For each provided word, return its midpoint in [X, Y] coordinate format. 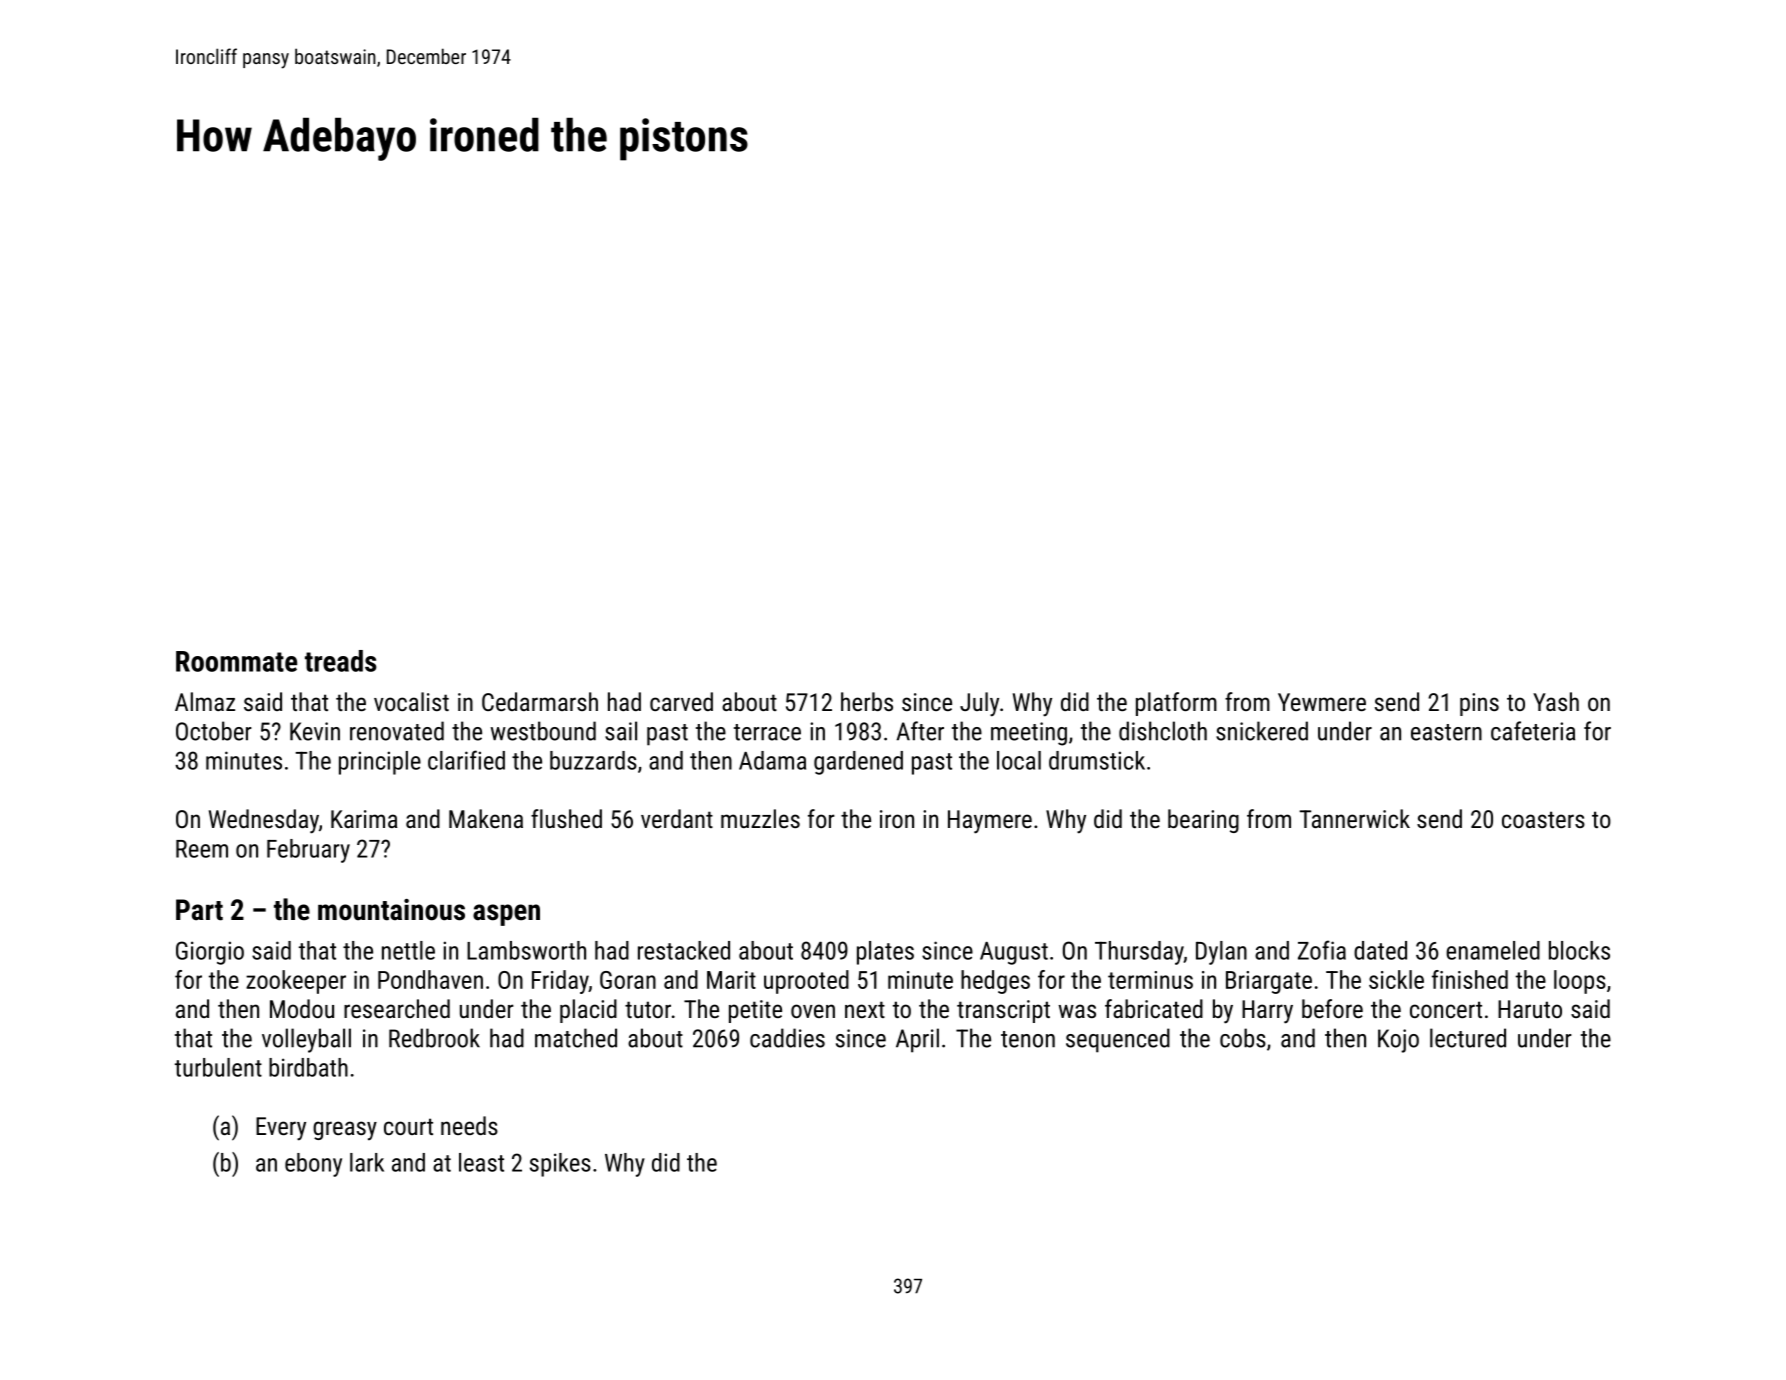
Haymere [990, 822]
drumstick [1097, 760]
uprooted [806, 982]
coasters [1543, 819]
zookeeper [296, 982]
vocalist [411, 701]
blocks [1579, 950]
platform [1176, 704]
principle [380, 763]
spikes [560, 1165]
